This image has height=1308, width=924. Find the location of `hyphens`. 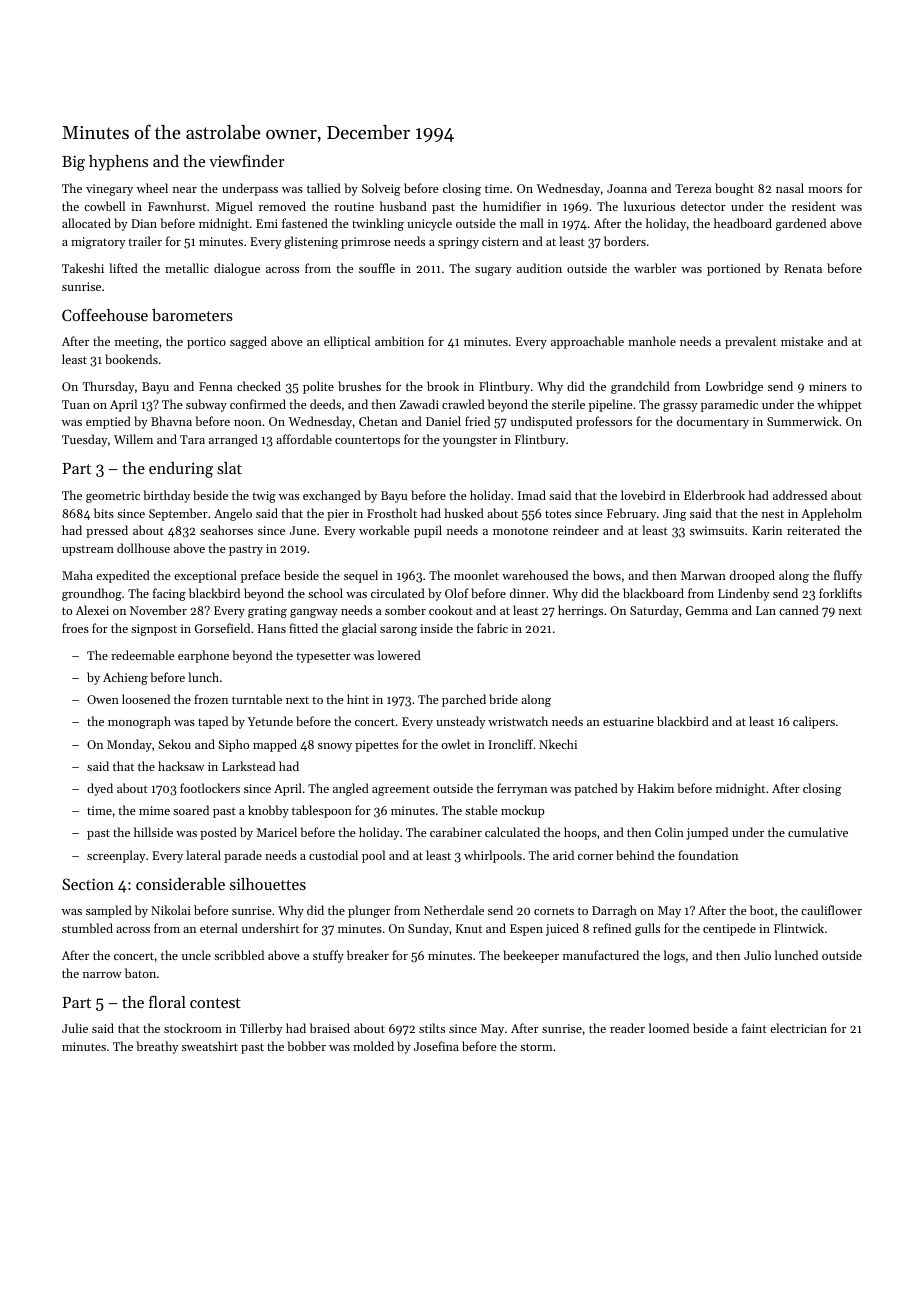

hyphens is located at coordinates (118, 163).
